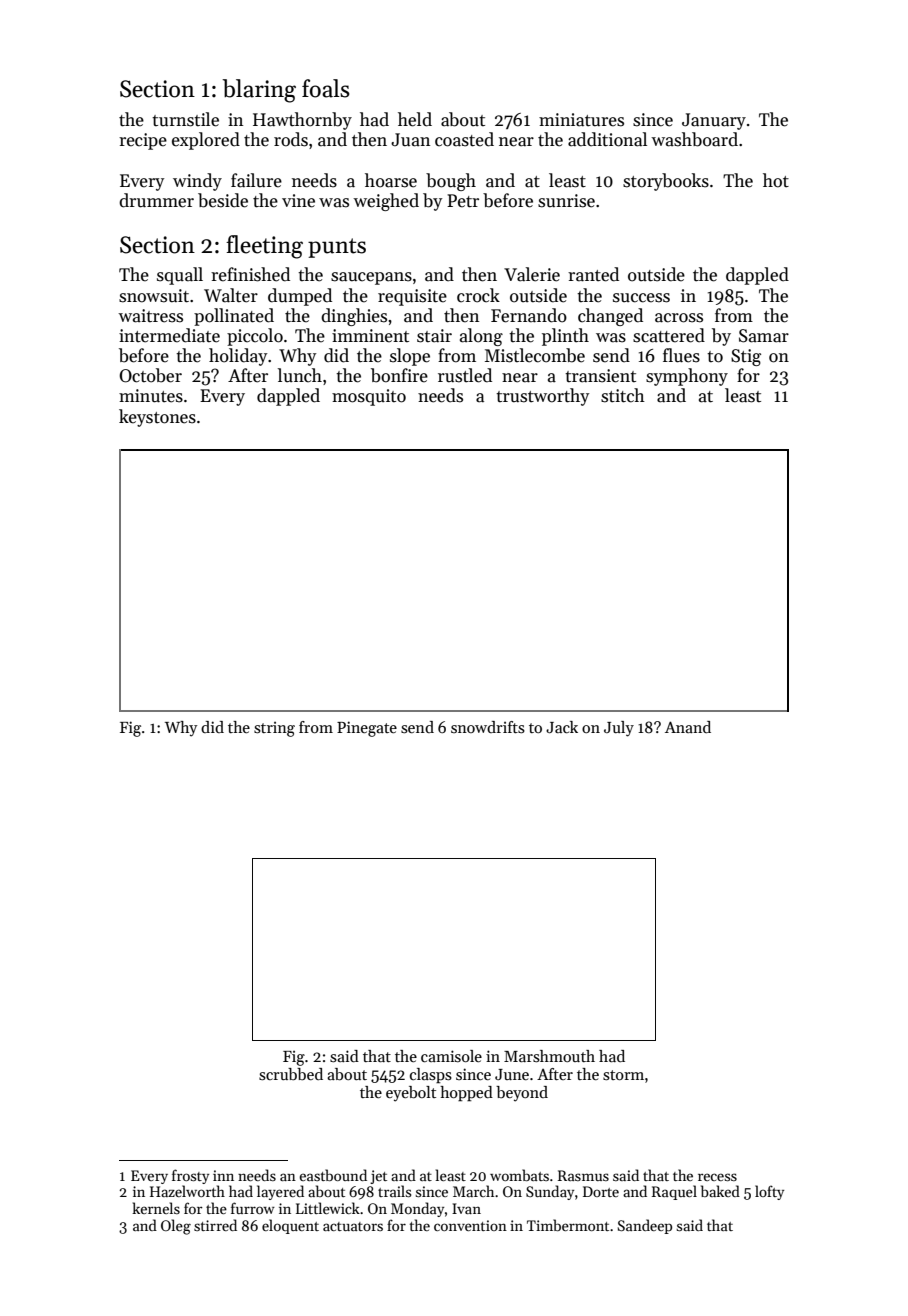  I want to click on Jack, so click(562, 727).
